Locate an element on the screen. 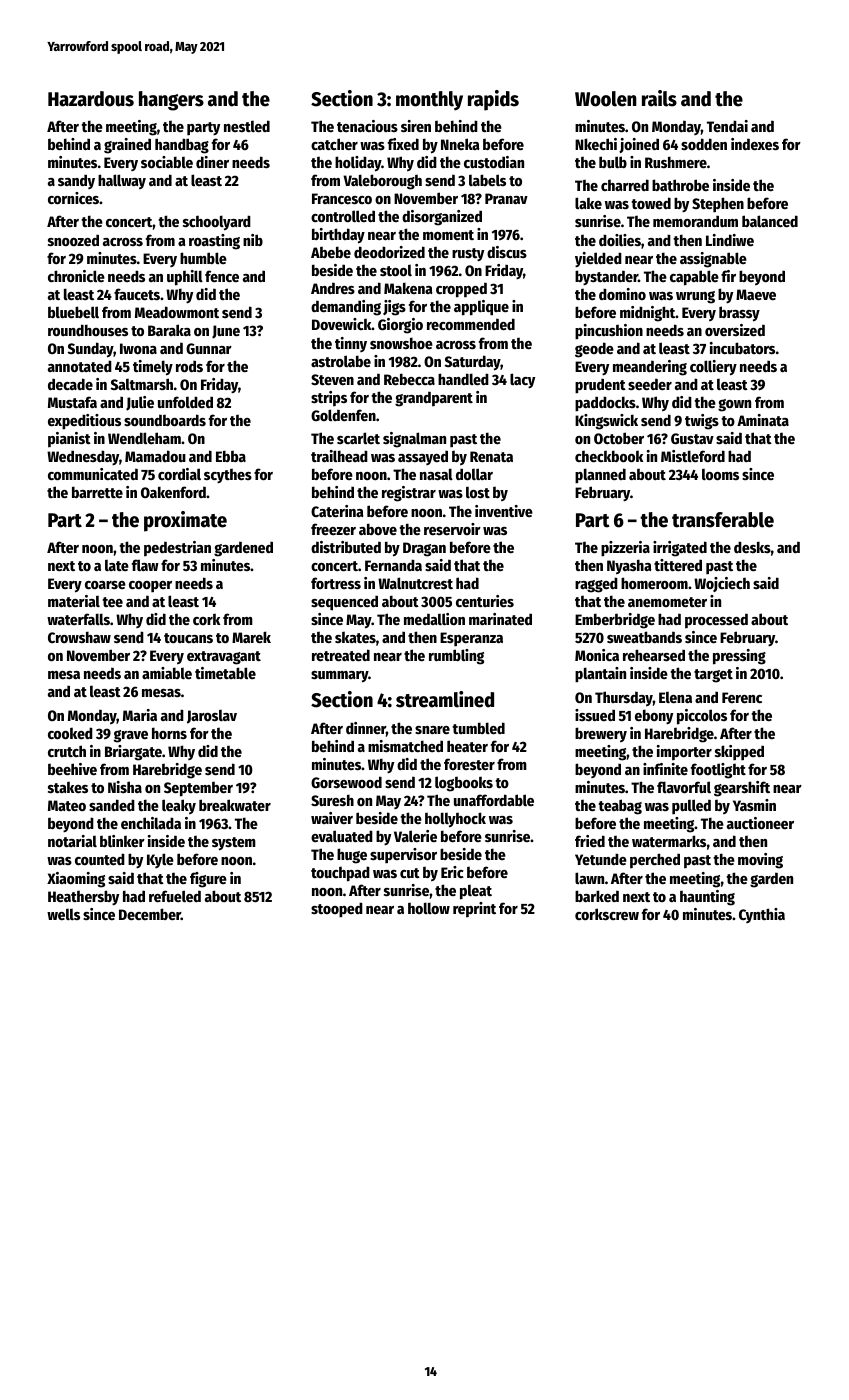 The width and height of the screenshot is (849, 1400). Renata is located at coordinates (491, 456).
